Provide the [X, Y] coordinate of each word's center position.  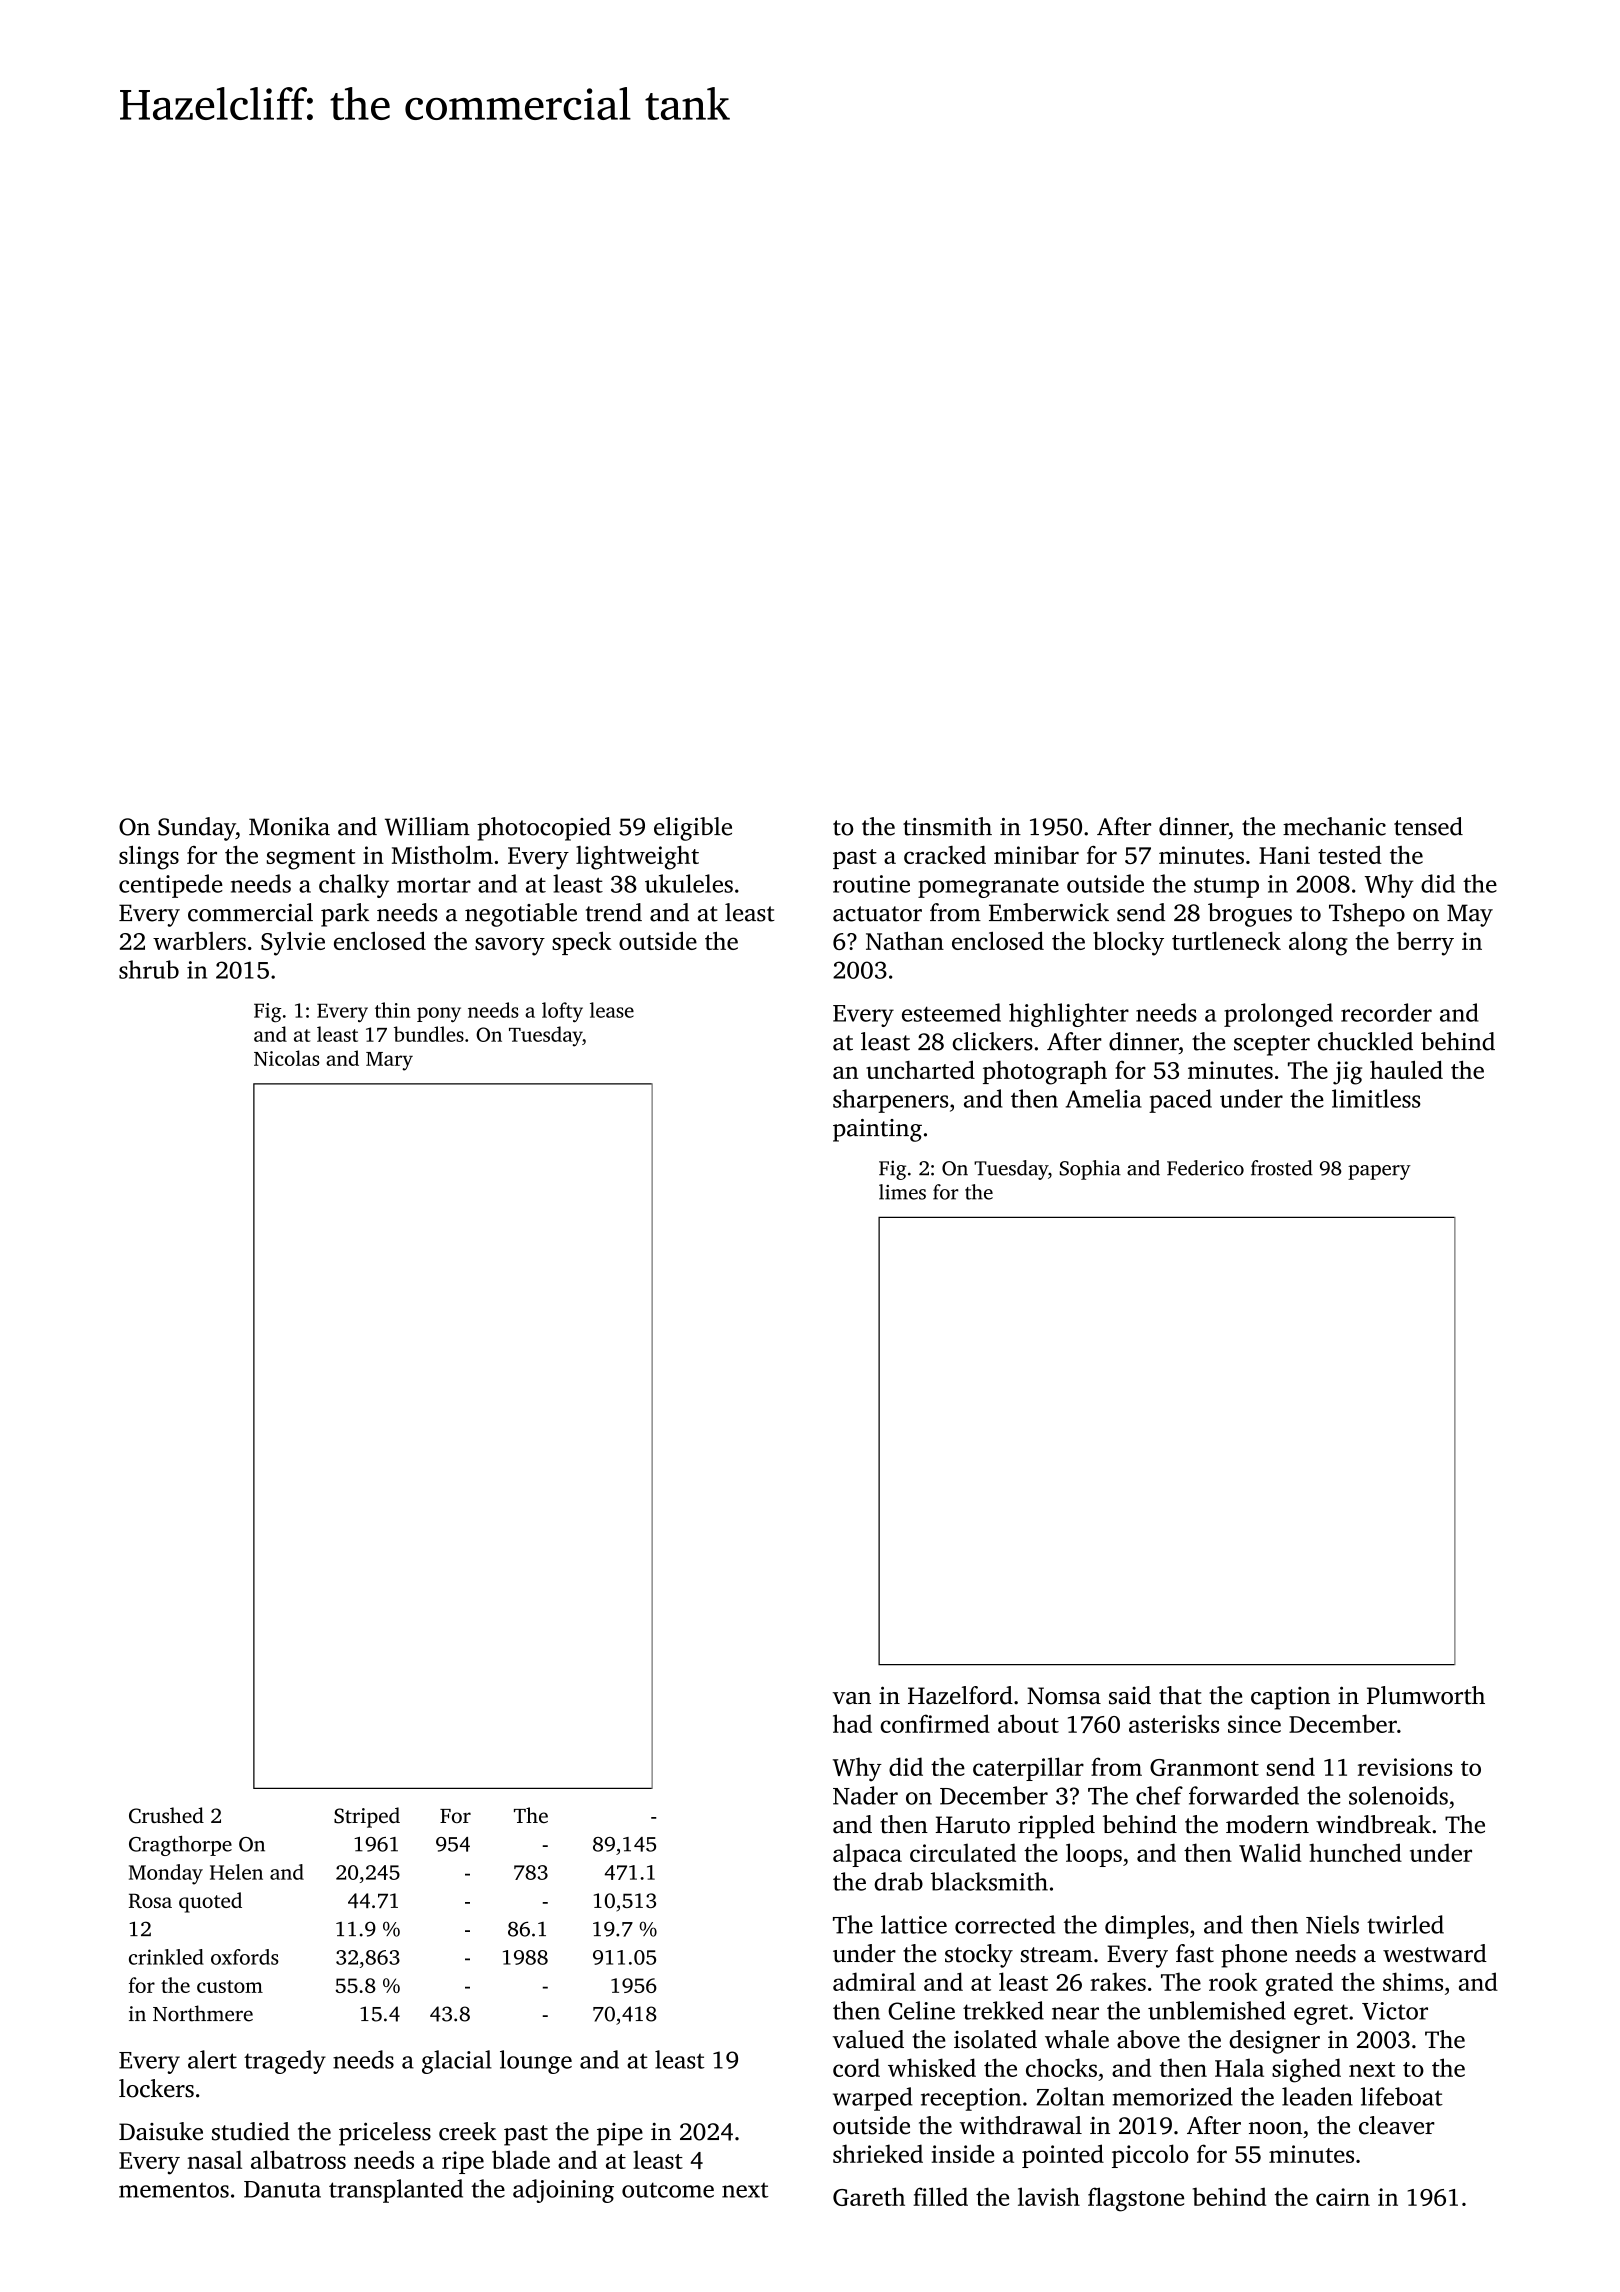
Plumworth [1426, 1695]
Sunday [197, 829]
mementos [174, 2190]
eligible [693, 829]
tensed [1428, 826]
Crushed [166, 1815]
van [852, 1698]
